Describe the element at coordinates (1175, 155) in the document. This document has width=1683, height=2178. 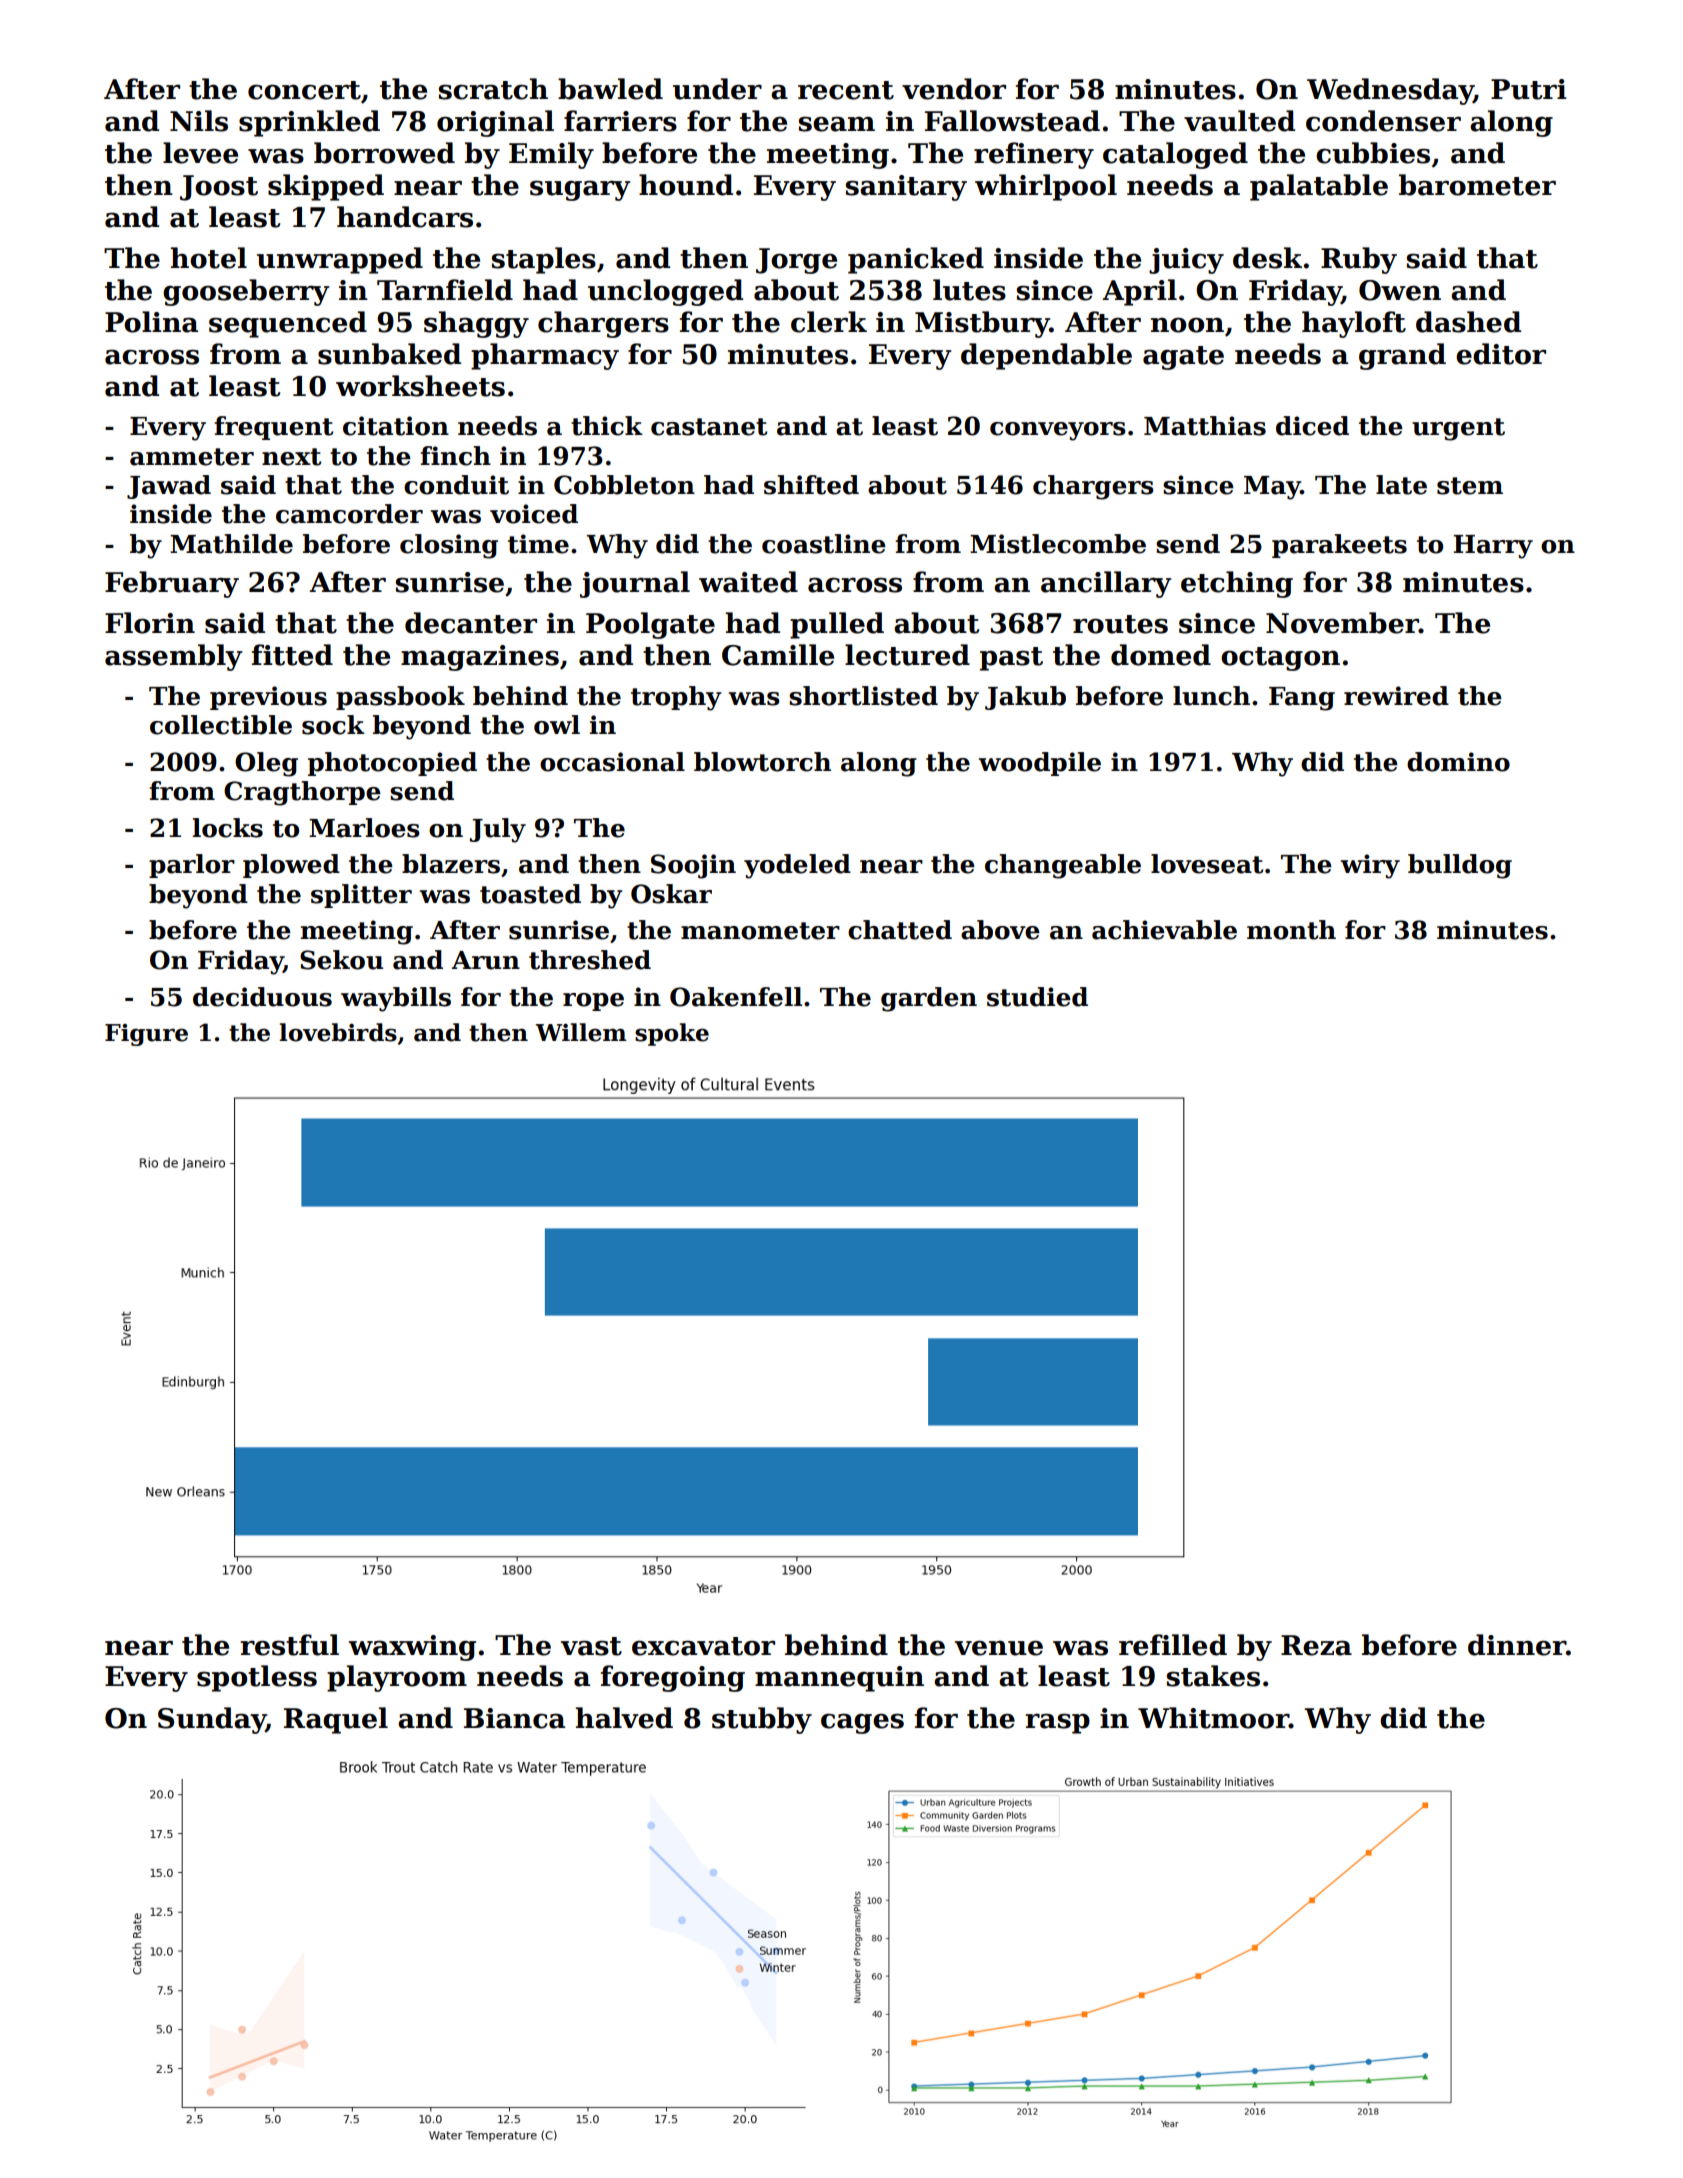
I see `cataloged` at that location.
